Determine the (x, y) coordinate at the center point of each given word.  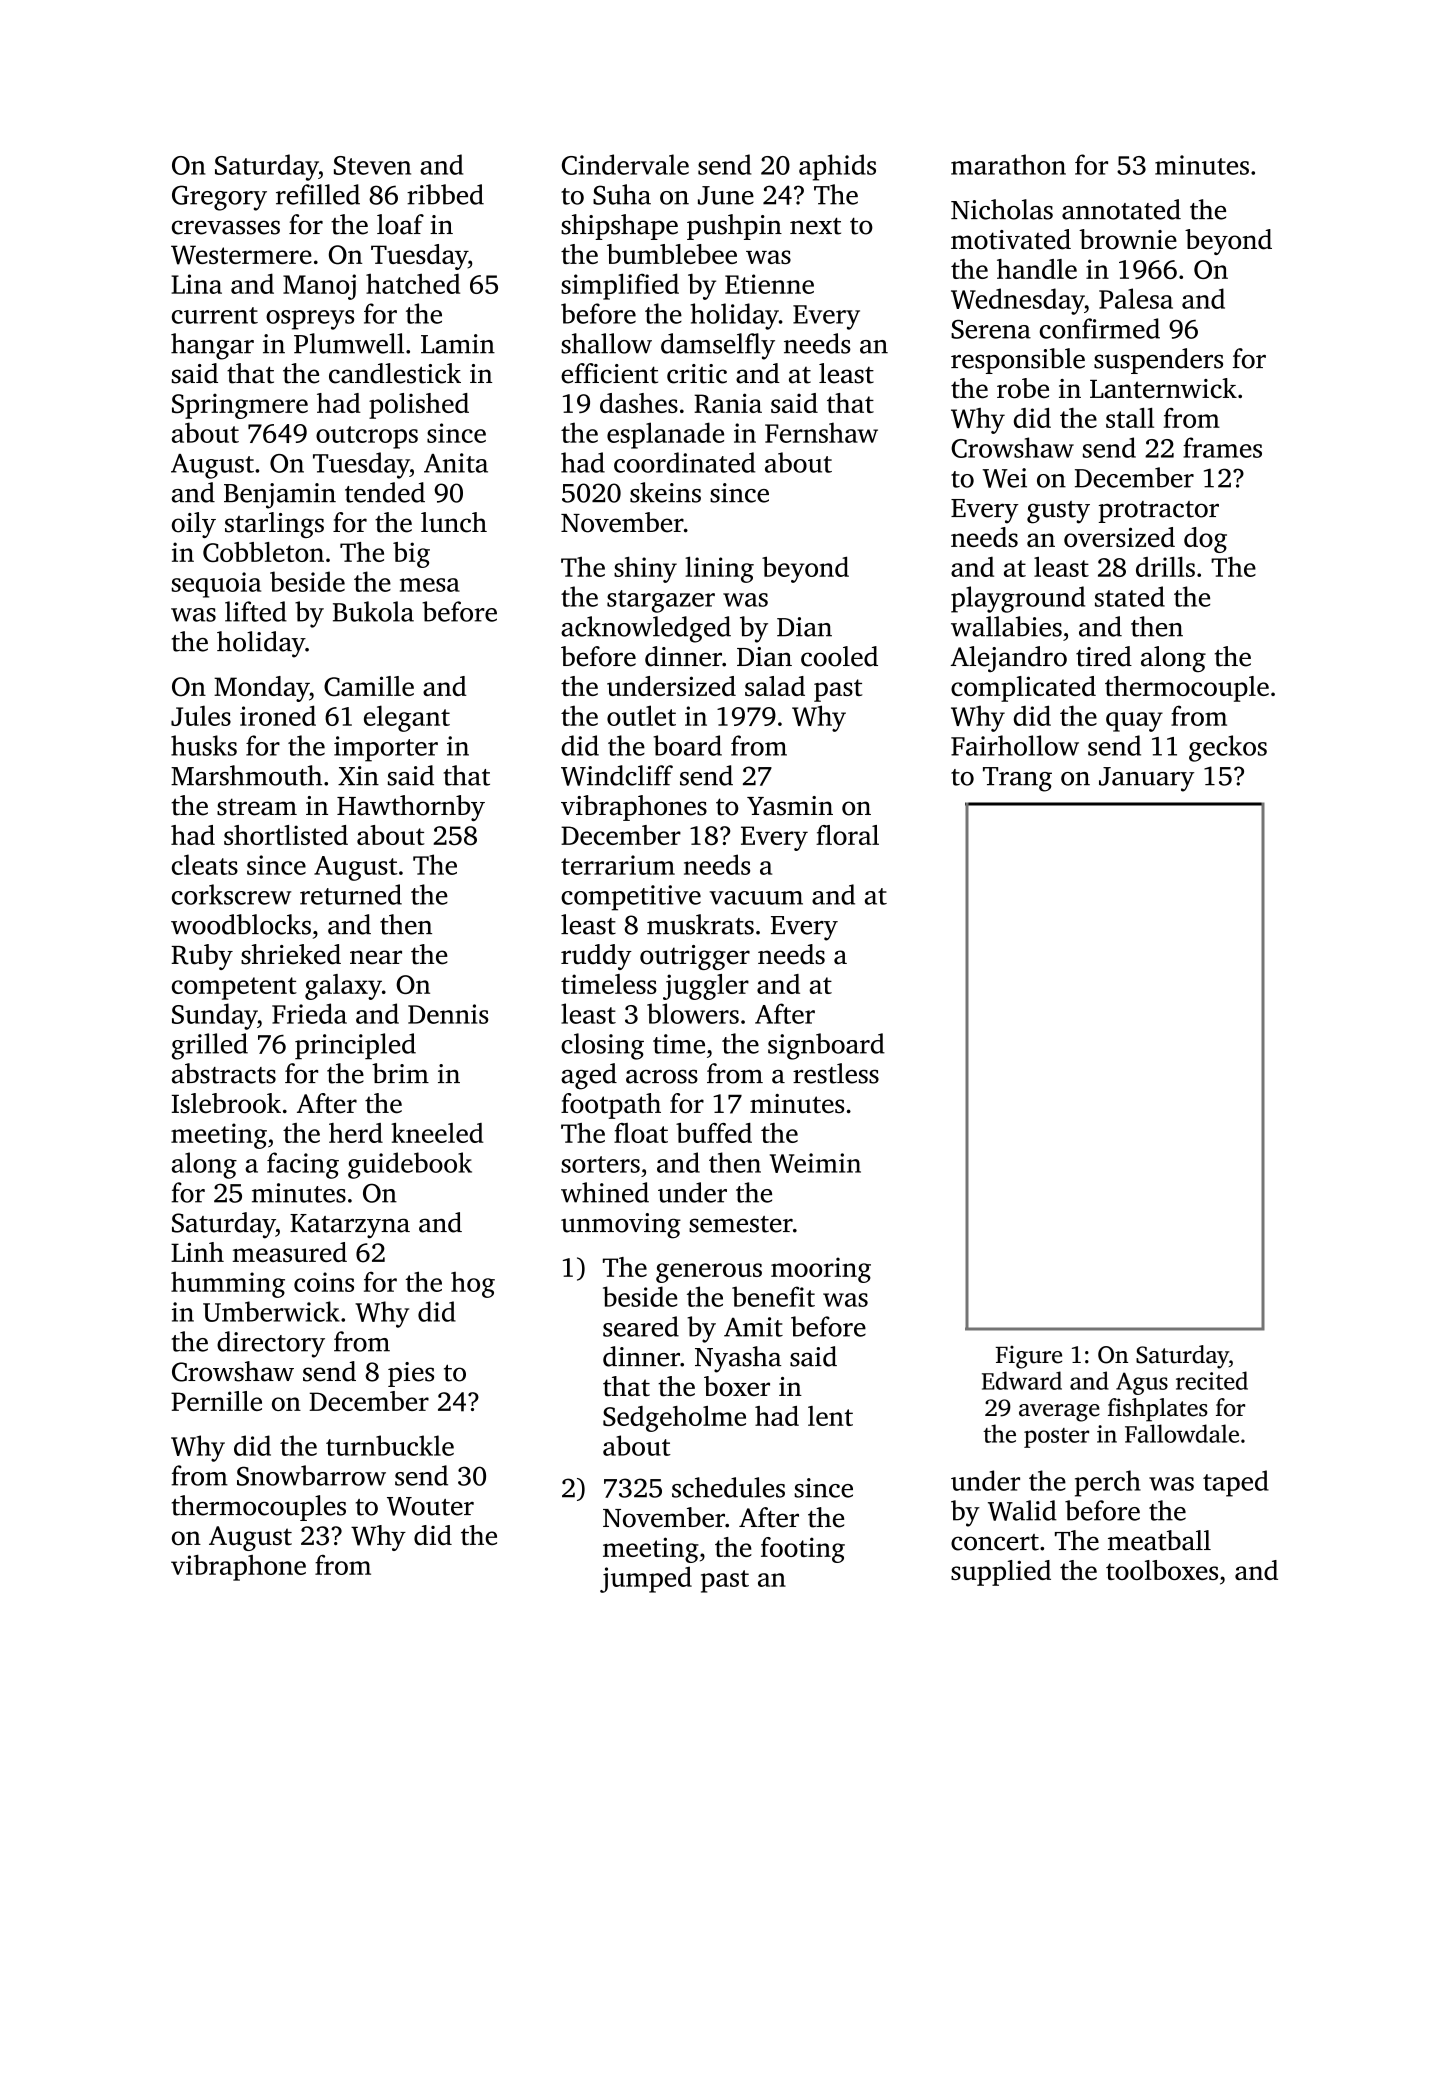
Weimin (815, 1163)
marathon (1008, 164)
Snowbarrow (311, 1475)
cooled (839, 656)
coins (324, 1282)
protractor (1159, 512)
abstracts (224, 1073)
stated (1130, 596)
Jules (201, 715)
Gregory (219, 198)
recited (1212, 1380)
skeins (665, 492)
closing (602, 1046)
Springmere (240, 406)
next (815, 226)
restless (836, 1073)
